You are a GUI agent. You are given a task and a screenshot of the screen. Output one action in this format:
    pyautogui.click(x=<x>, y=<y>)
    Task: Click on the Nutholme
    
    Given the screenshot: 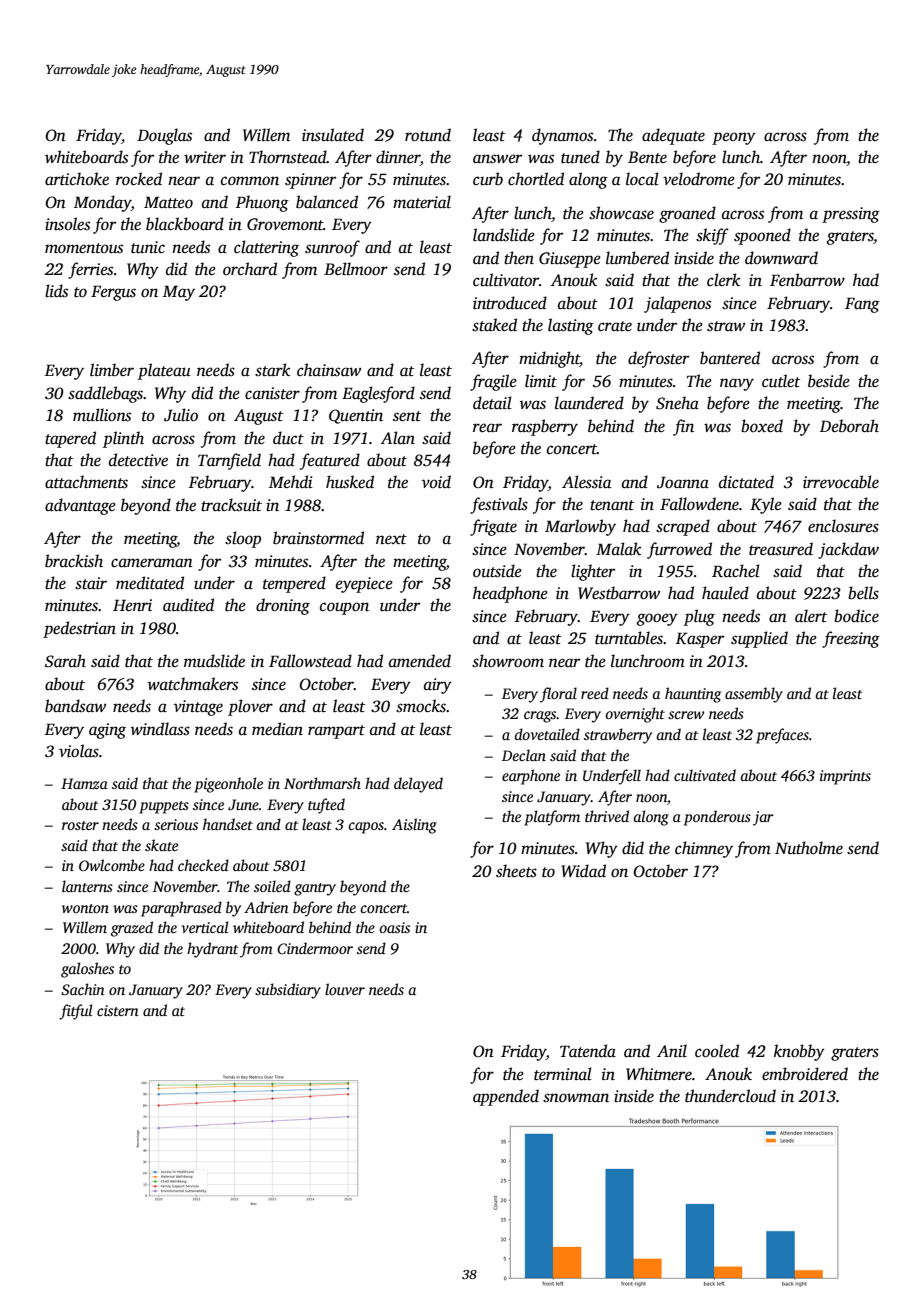 What is the action you would take?
    pyautogui.click(x=809, y=848)
